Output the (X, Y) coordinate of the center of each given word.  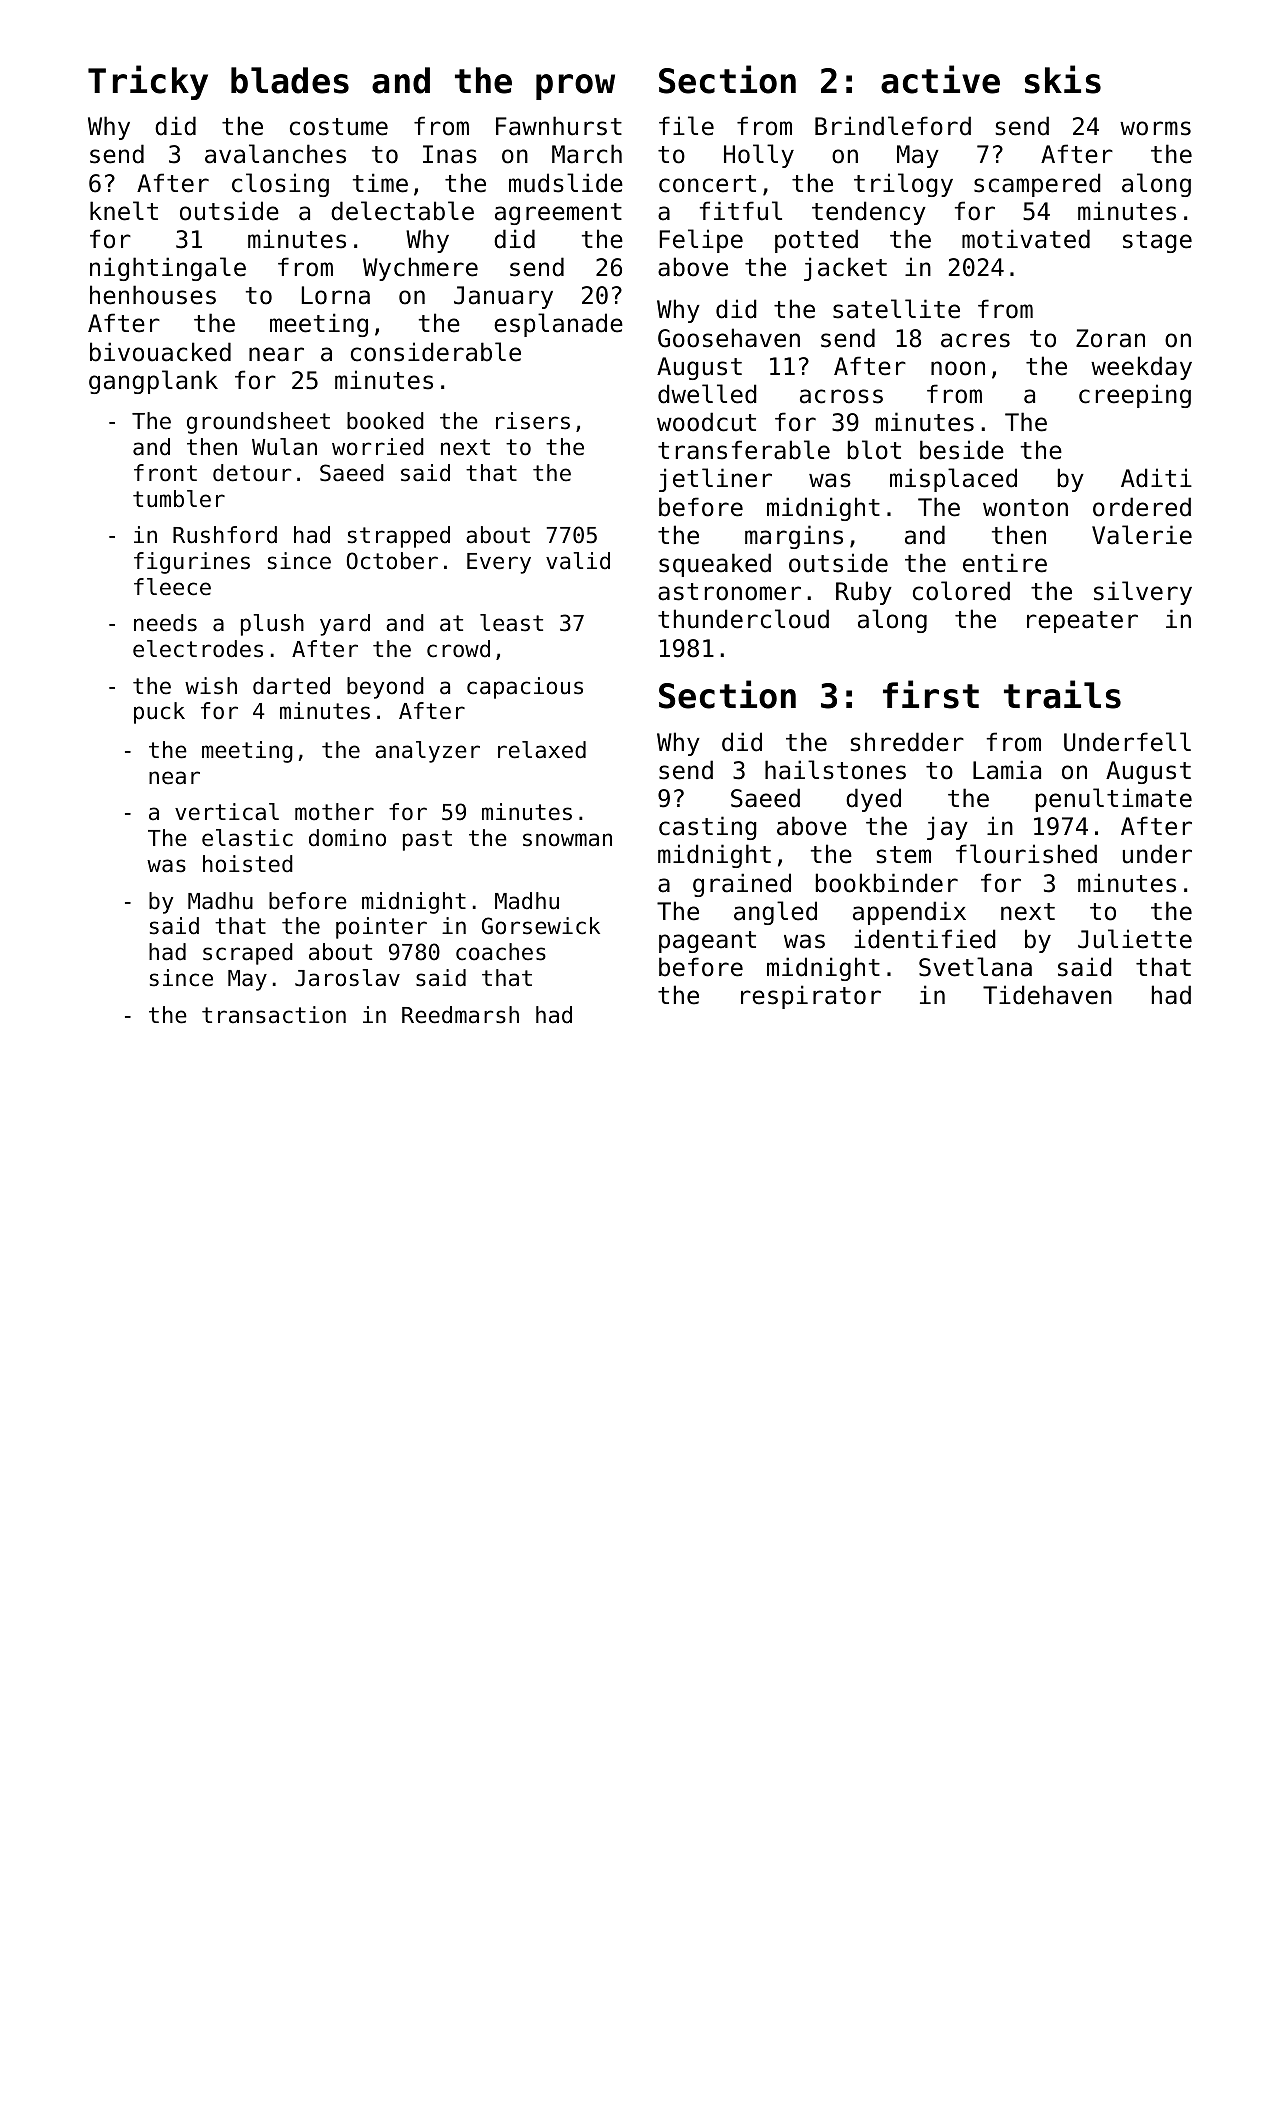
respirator (811, 997)
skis (1063, 79)
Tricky (148, 82)
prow (575, 87)
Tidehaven (1047, 995)
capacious (525, 688)
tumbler (179, 499)
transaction (274, 1015)
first (931, 694)
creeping (1135, 396)
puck (159, 713)
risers (533, 421)
